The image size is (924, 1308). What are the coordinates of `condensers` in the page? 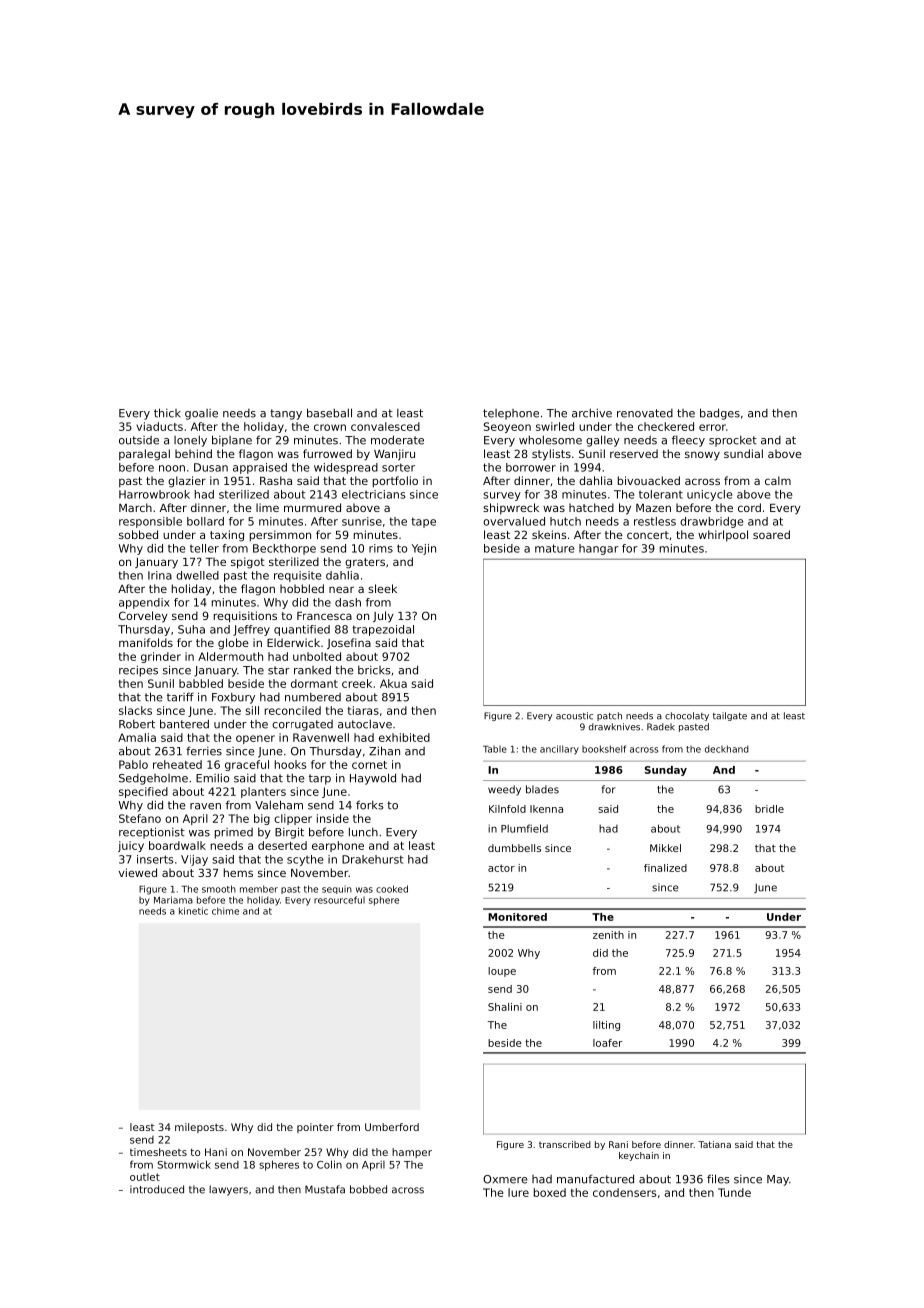 It's located at (624, 1192).
